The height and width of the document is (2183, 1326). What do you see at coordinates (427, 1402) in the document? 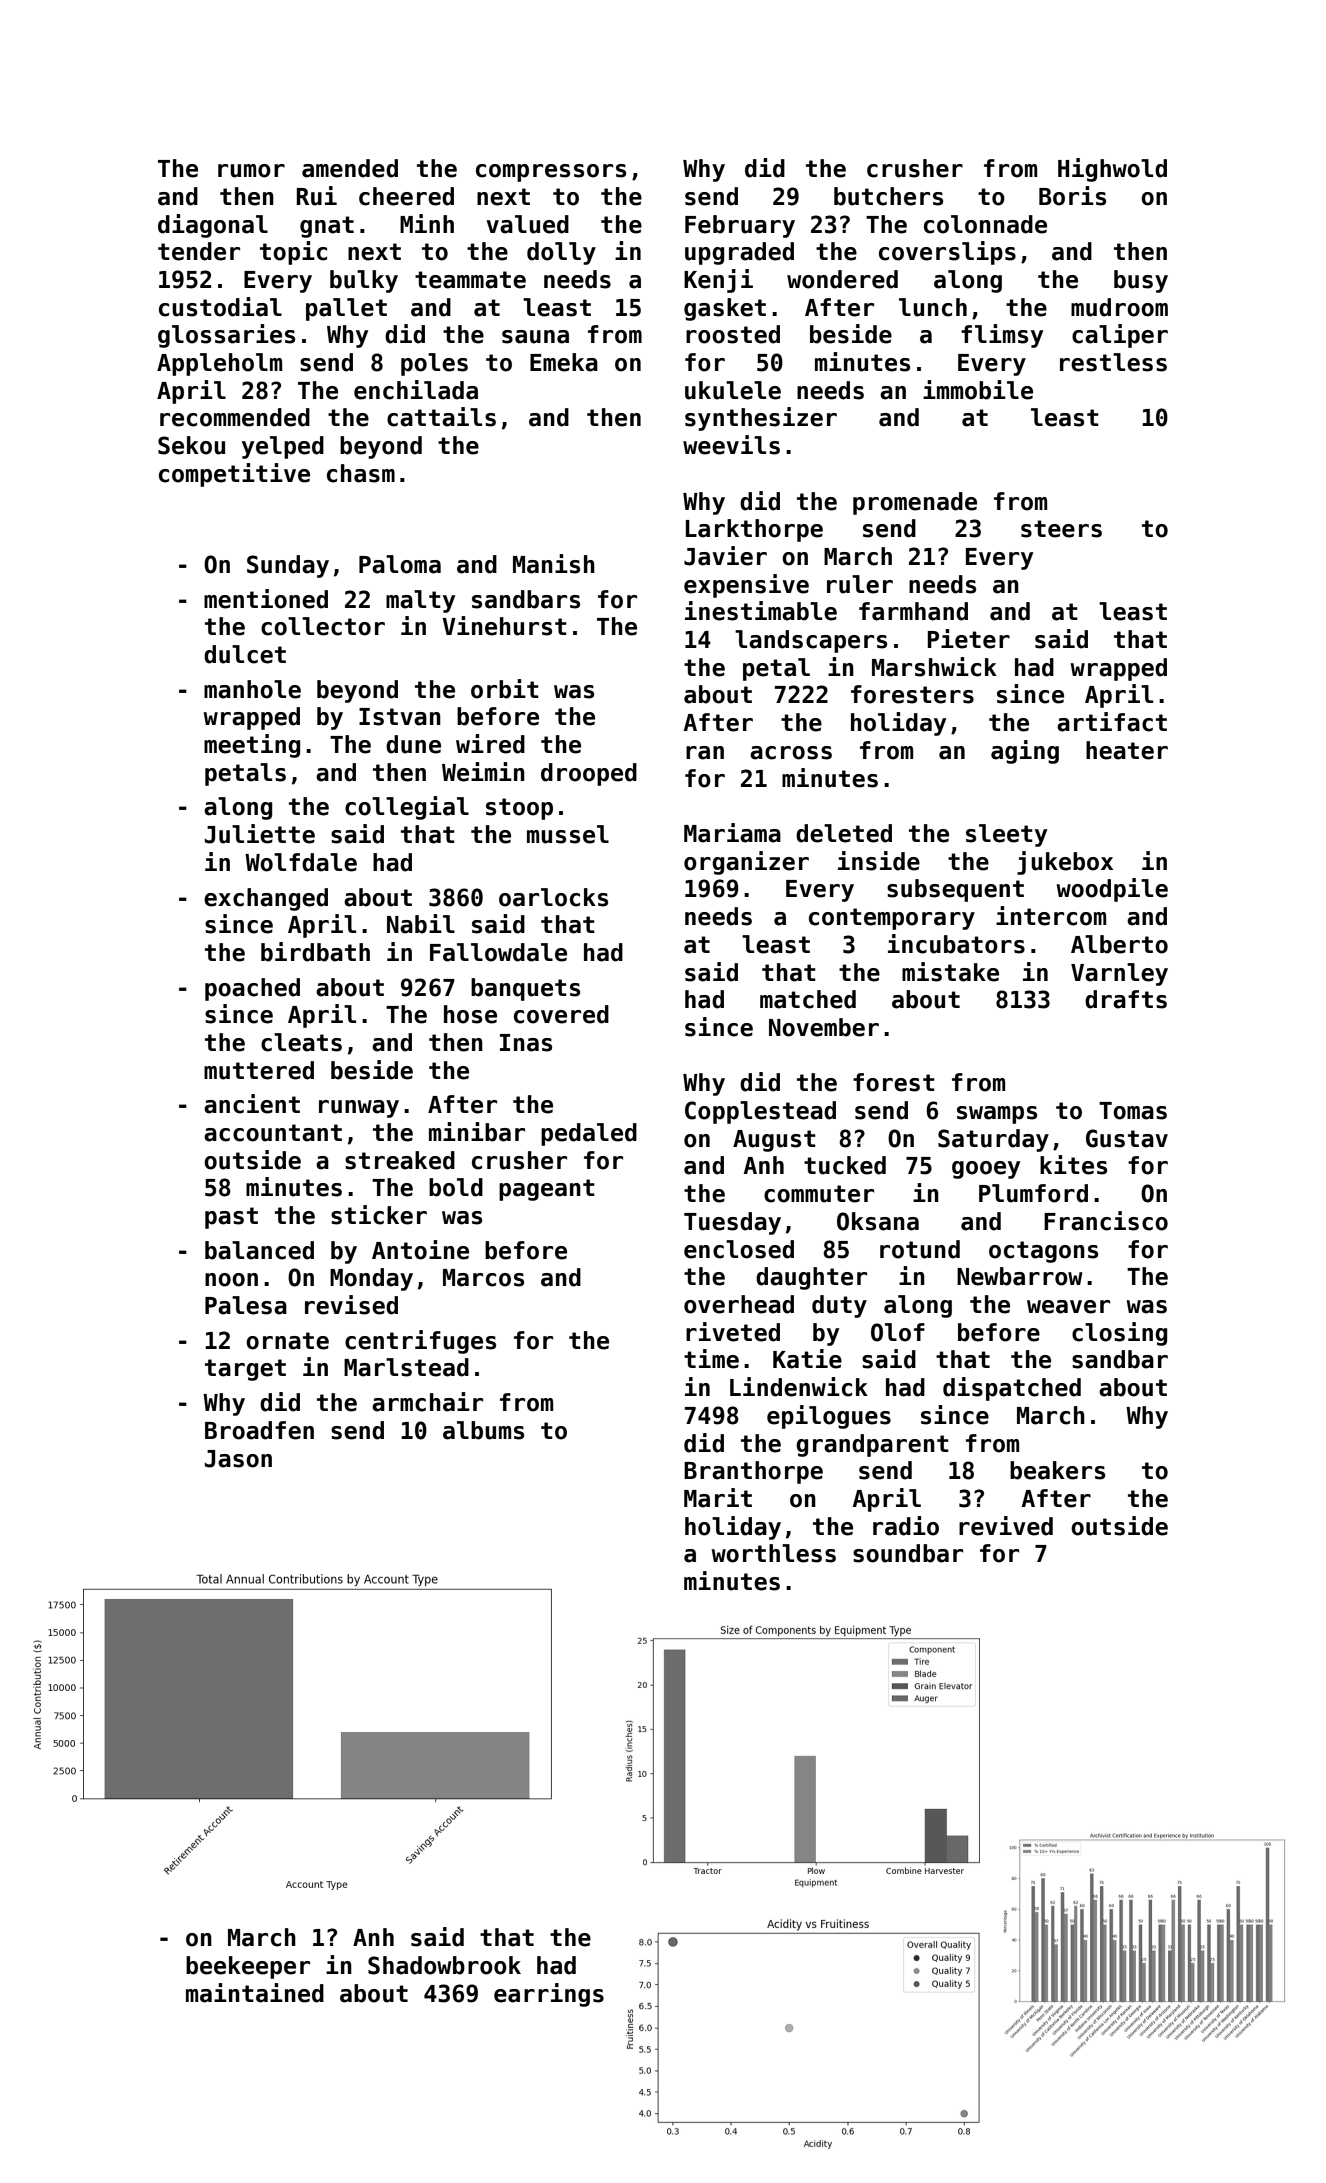
I see `armchair` at bounding box center [427, 1402].
